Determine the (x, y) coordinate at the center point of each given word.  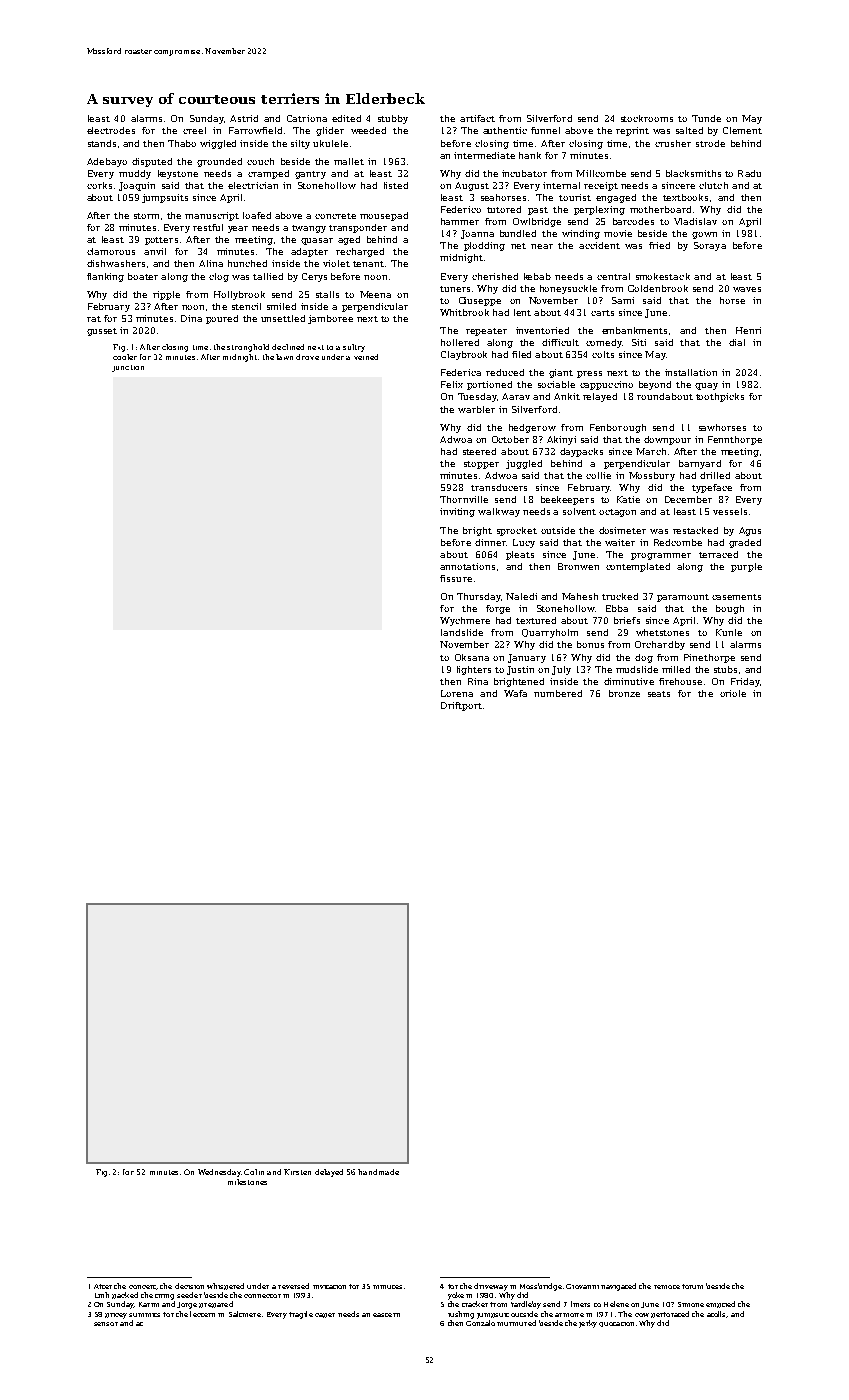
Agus (750, 531)
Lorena (457, 693)
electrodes (111, 130)
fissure (456, 578)
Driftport (461, 706)
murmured (516, 1323)
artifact (477, 118)
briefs (627, 620)
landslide (462, 632)
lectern (202, 1314)
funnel (545, 130)
